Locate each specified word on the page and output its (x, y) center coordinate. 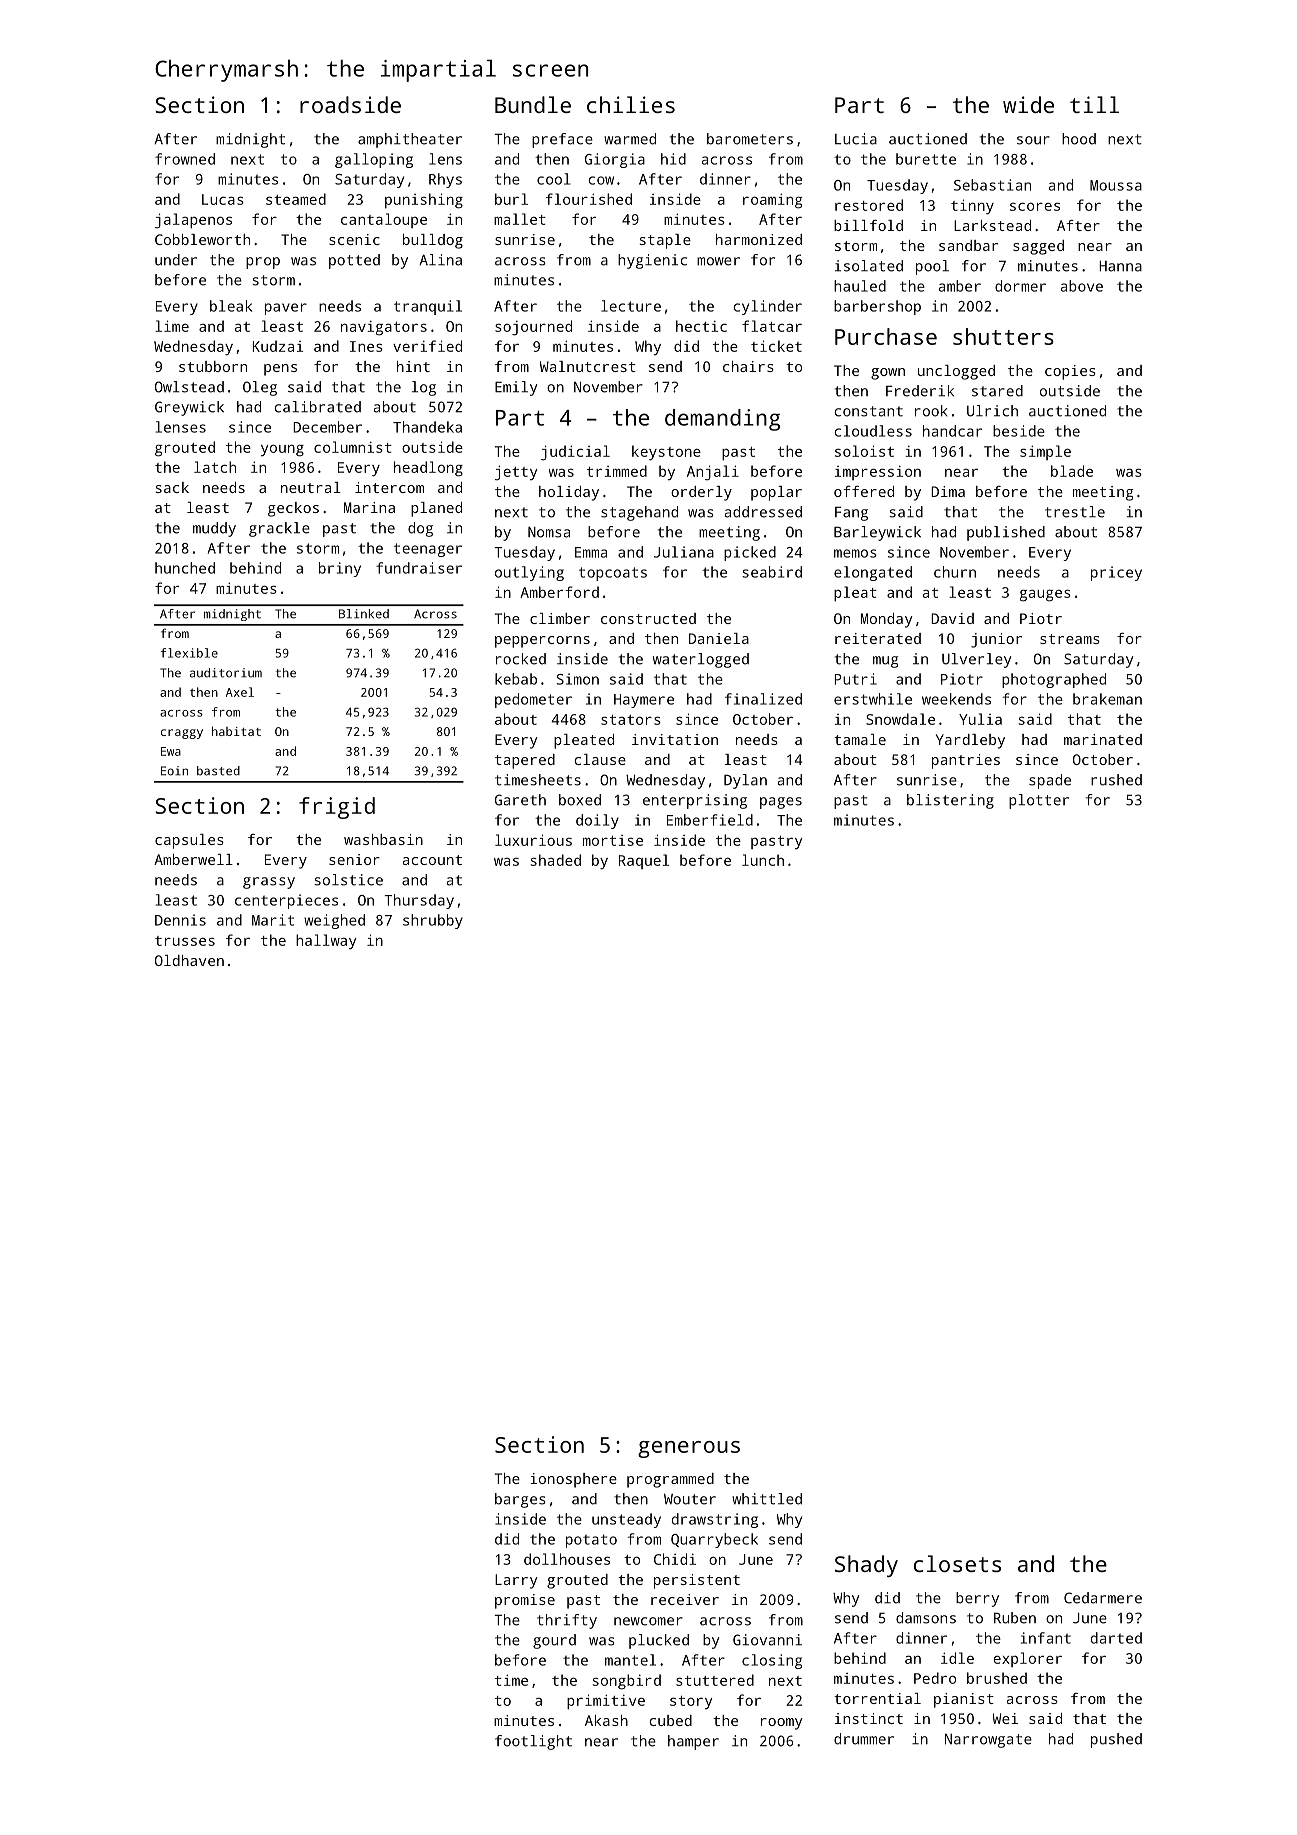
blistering (950, 801)
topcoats (613, 574)
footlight (533, 1742)
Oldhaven (189, 960)
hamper (693, 1742)
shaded (556, 860)
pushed (1116, 1740)
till (1094, 104)
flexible (189, 653)
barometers (750, 139)
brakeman (1107, 699)
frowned (185, 159)
